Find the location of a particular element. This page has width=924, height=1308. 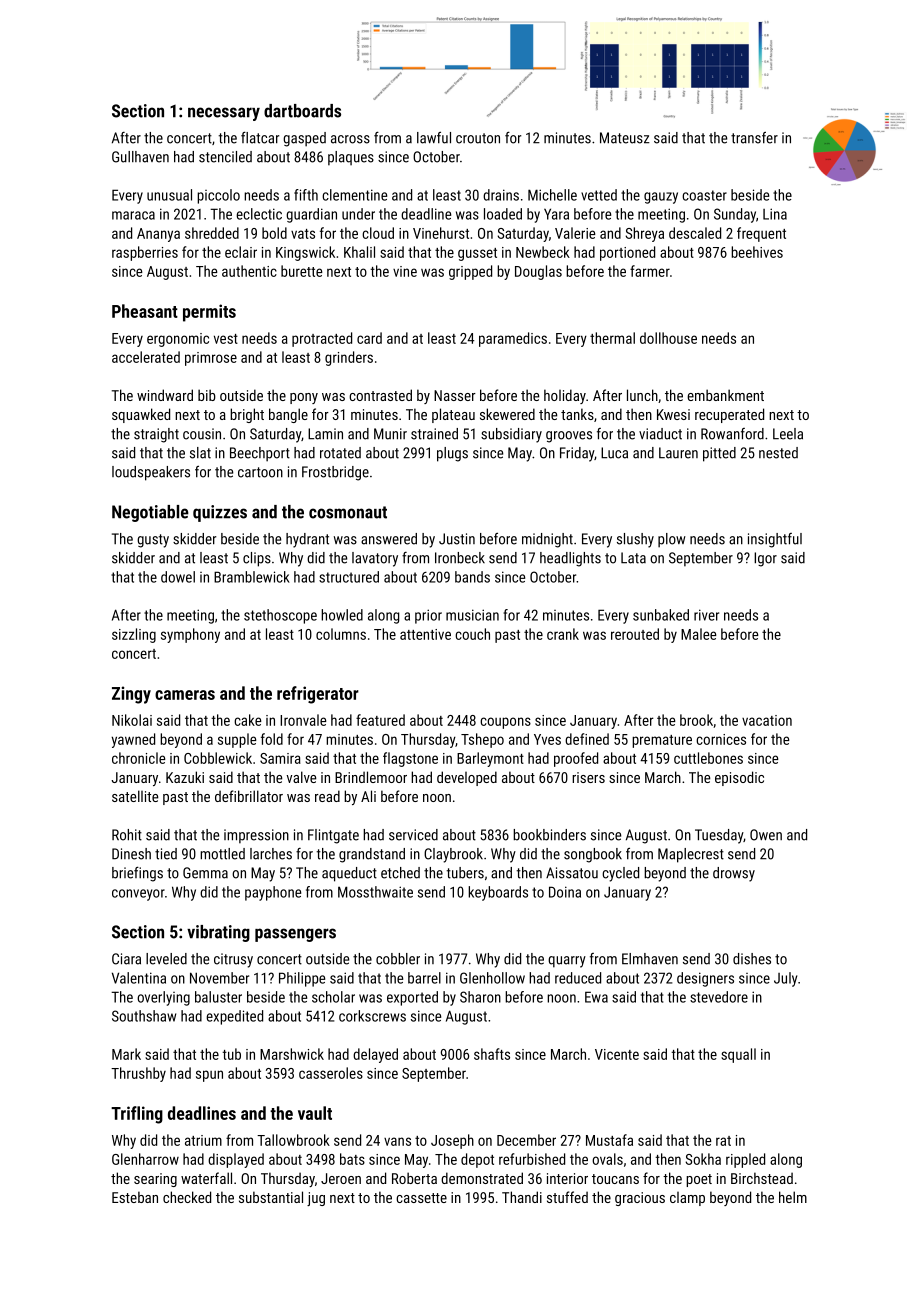

loudspeakers is located at coordinates (151, 473).
